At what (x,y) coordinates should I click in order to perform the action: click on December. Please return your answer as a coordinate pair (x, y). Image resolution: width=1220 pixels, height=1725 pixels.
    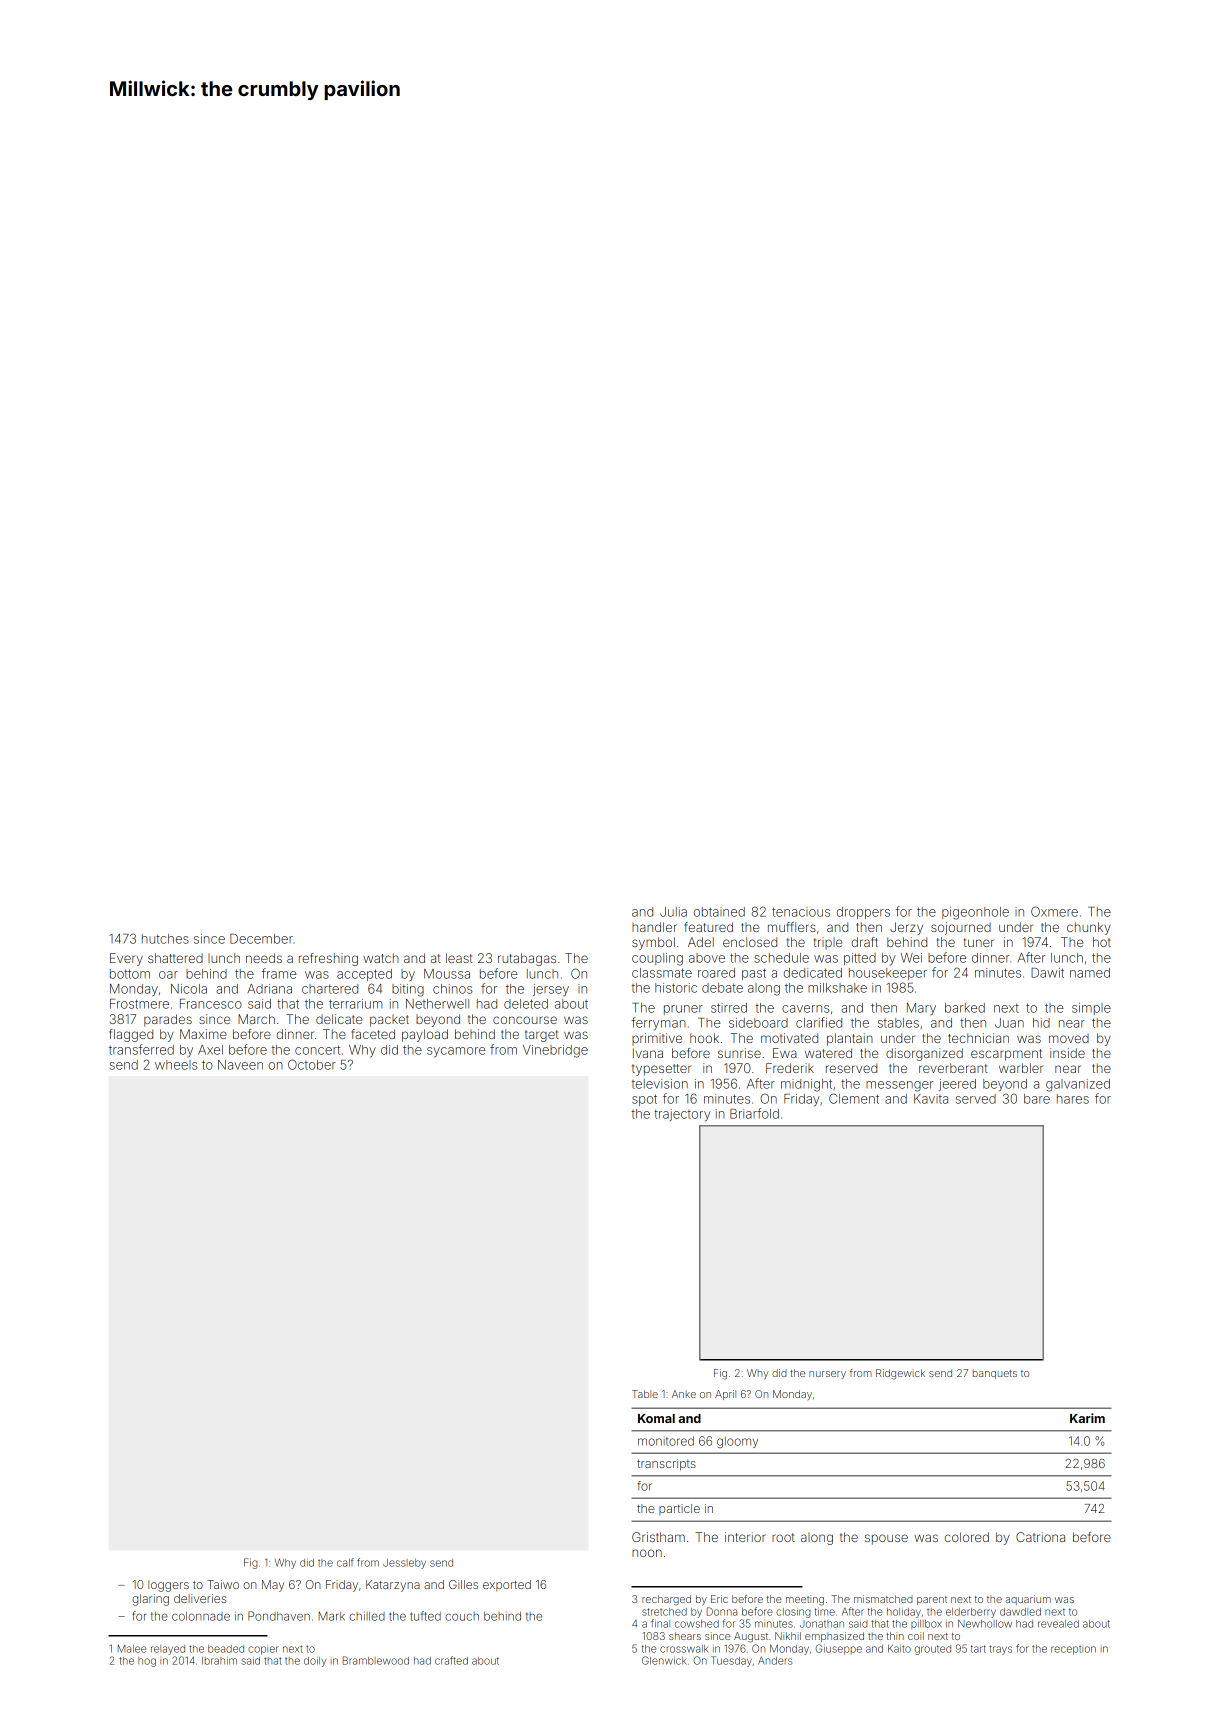
    Looking at the image, I should click on (261, 939).
